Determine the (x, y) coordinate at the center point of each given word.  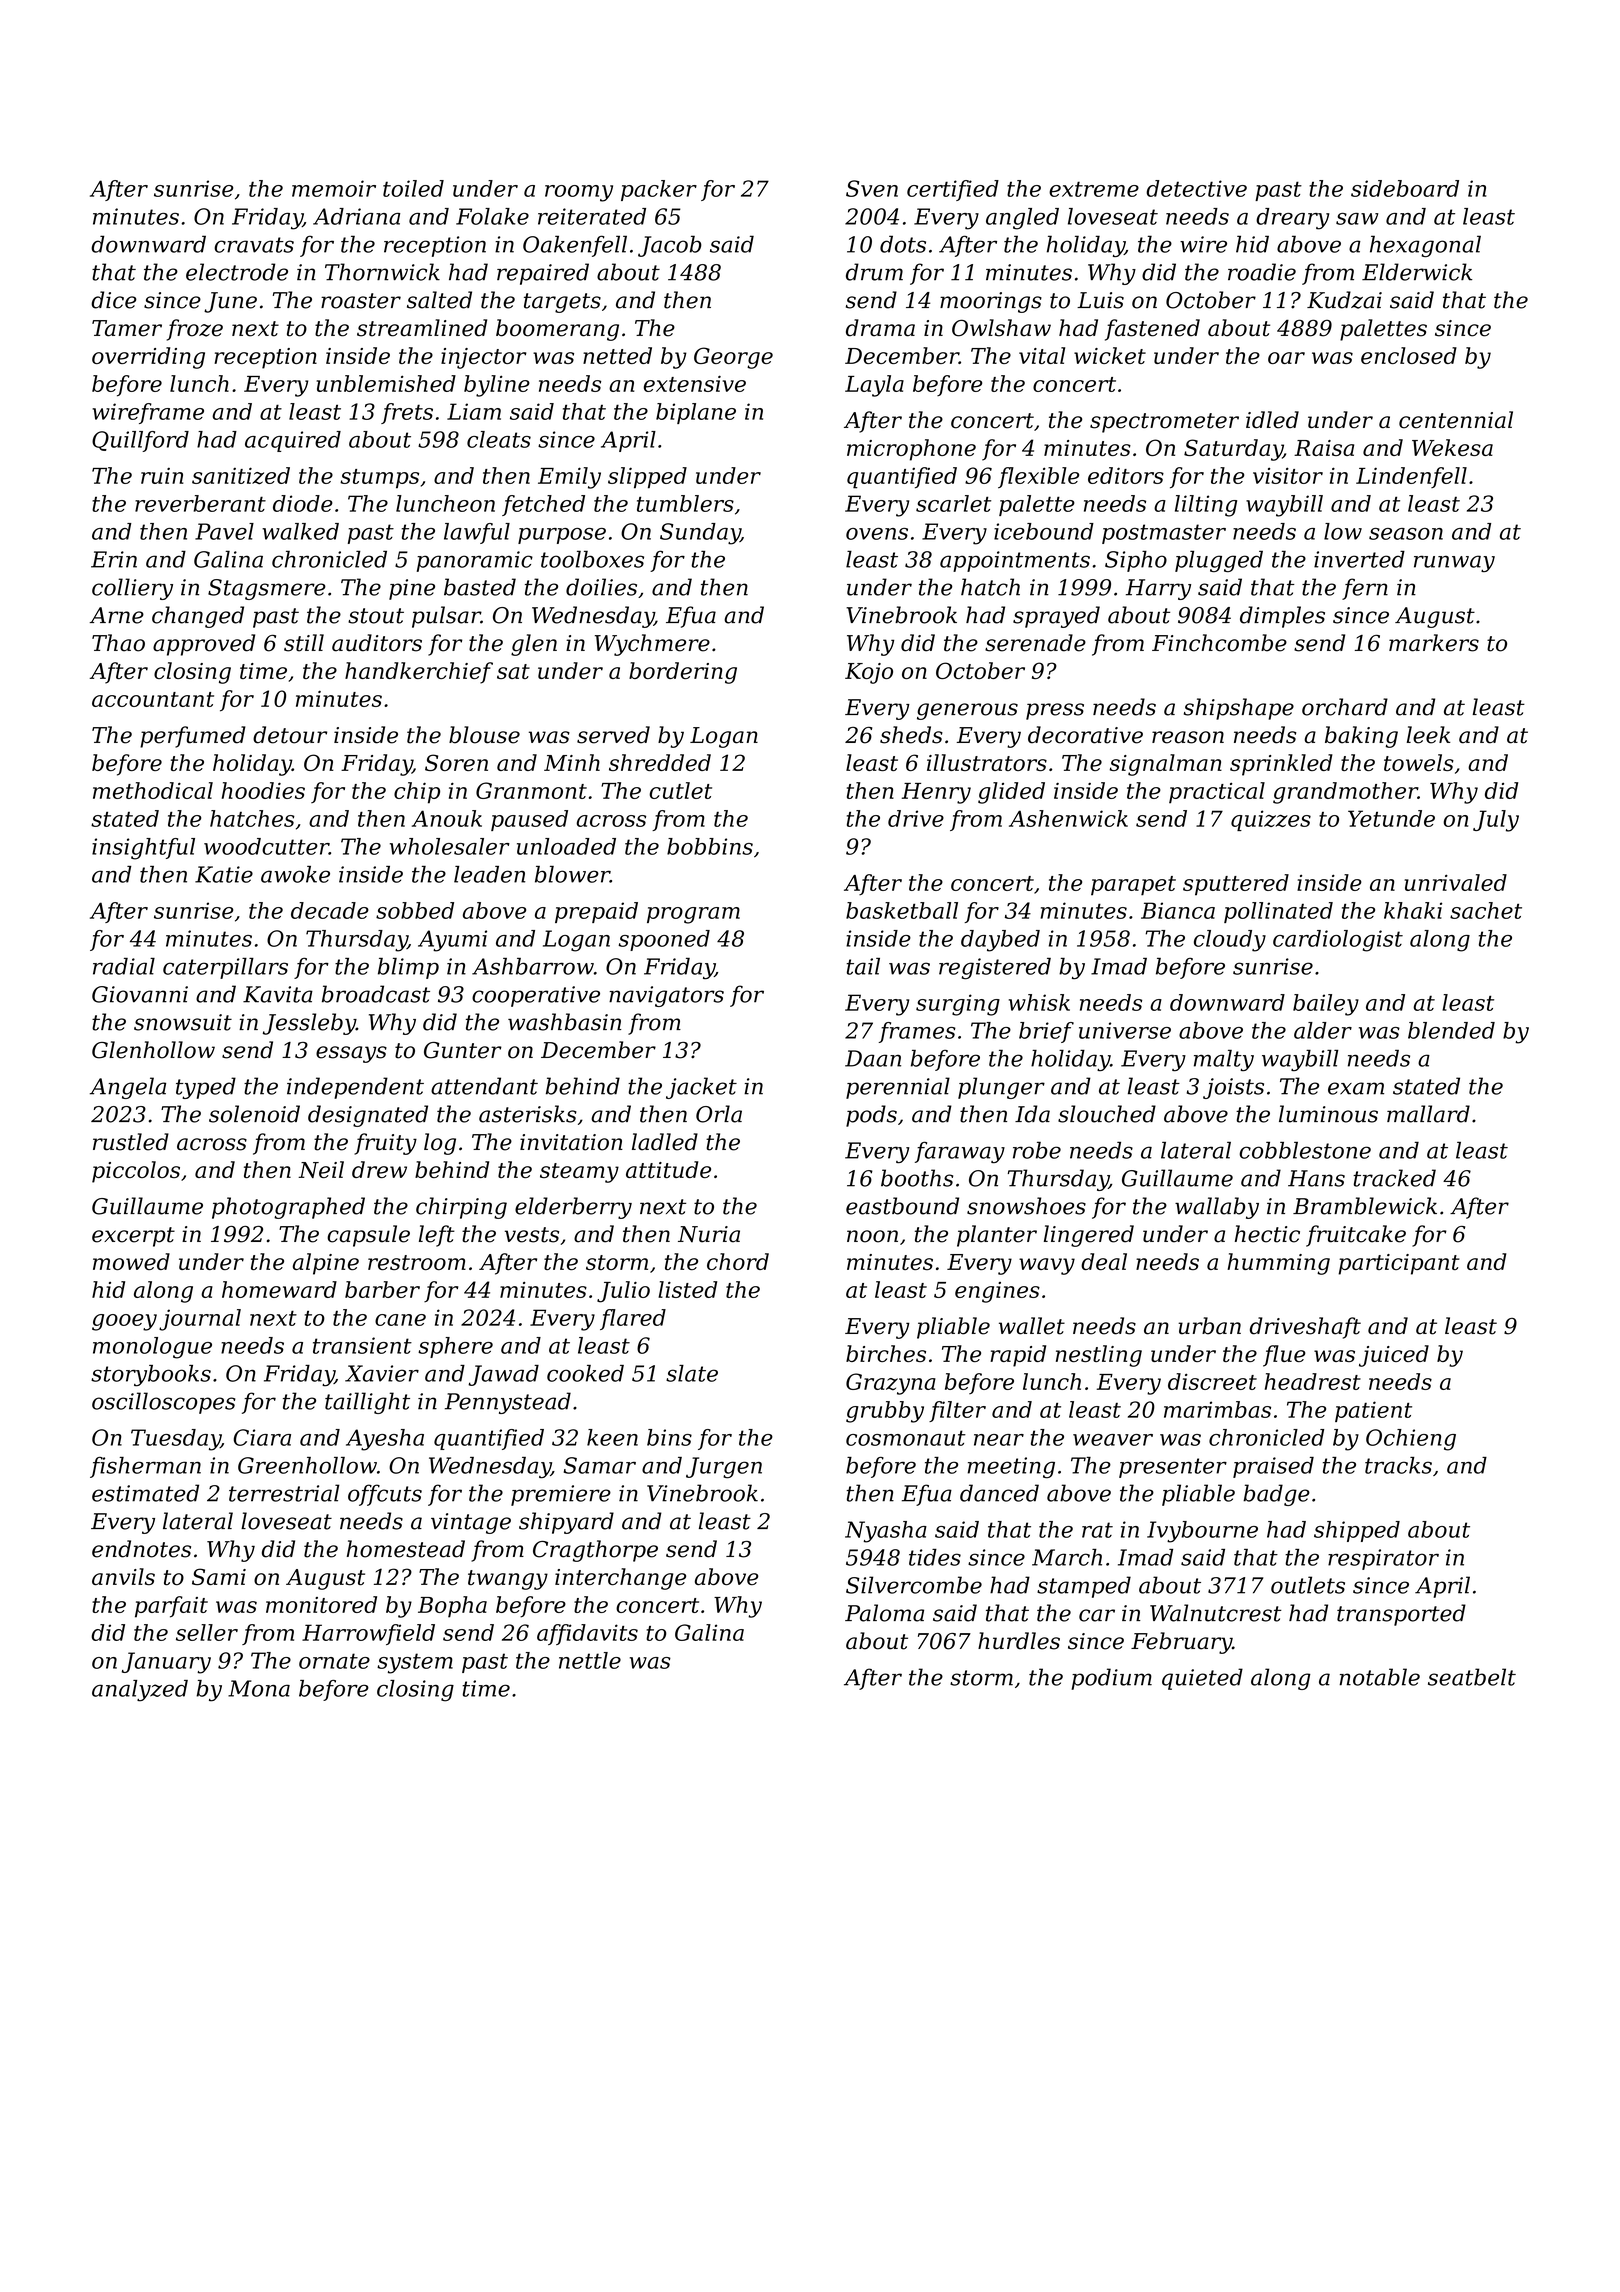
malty (1224, 1060)
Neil (321, 1169)
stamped (1084, 1587)
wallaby (1217, 1208)
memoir (334, 188)
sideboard (1405, 188)
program (693, 915)
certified (953, 190)
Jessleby (309, 1024)
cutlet (680, 790)
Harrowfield (368, 1634)
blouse (484, 735)
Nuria (709, 1234)
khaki (1413, 910)
